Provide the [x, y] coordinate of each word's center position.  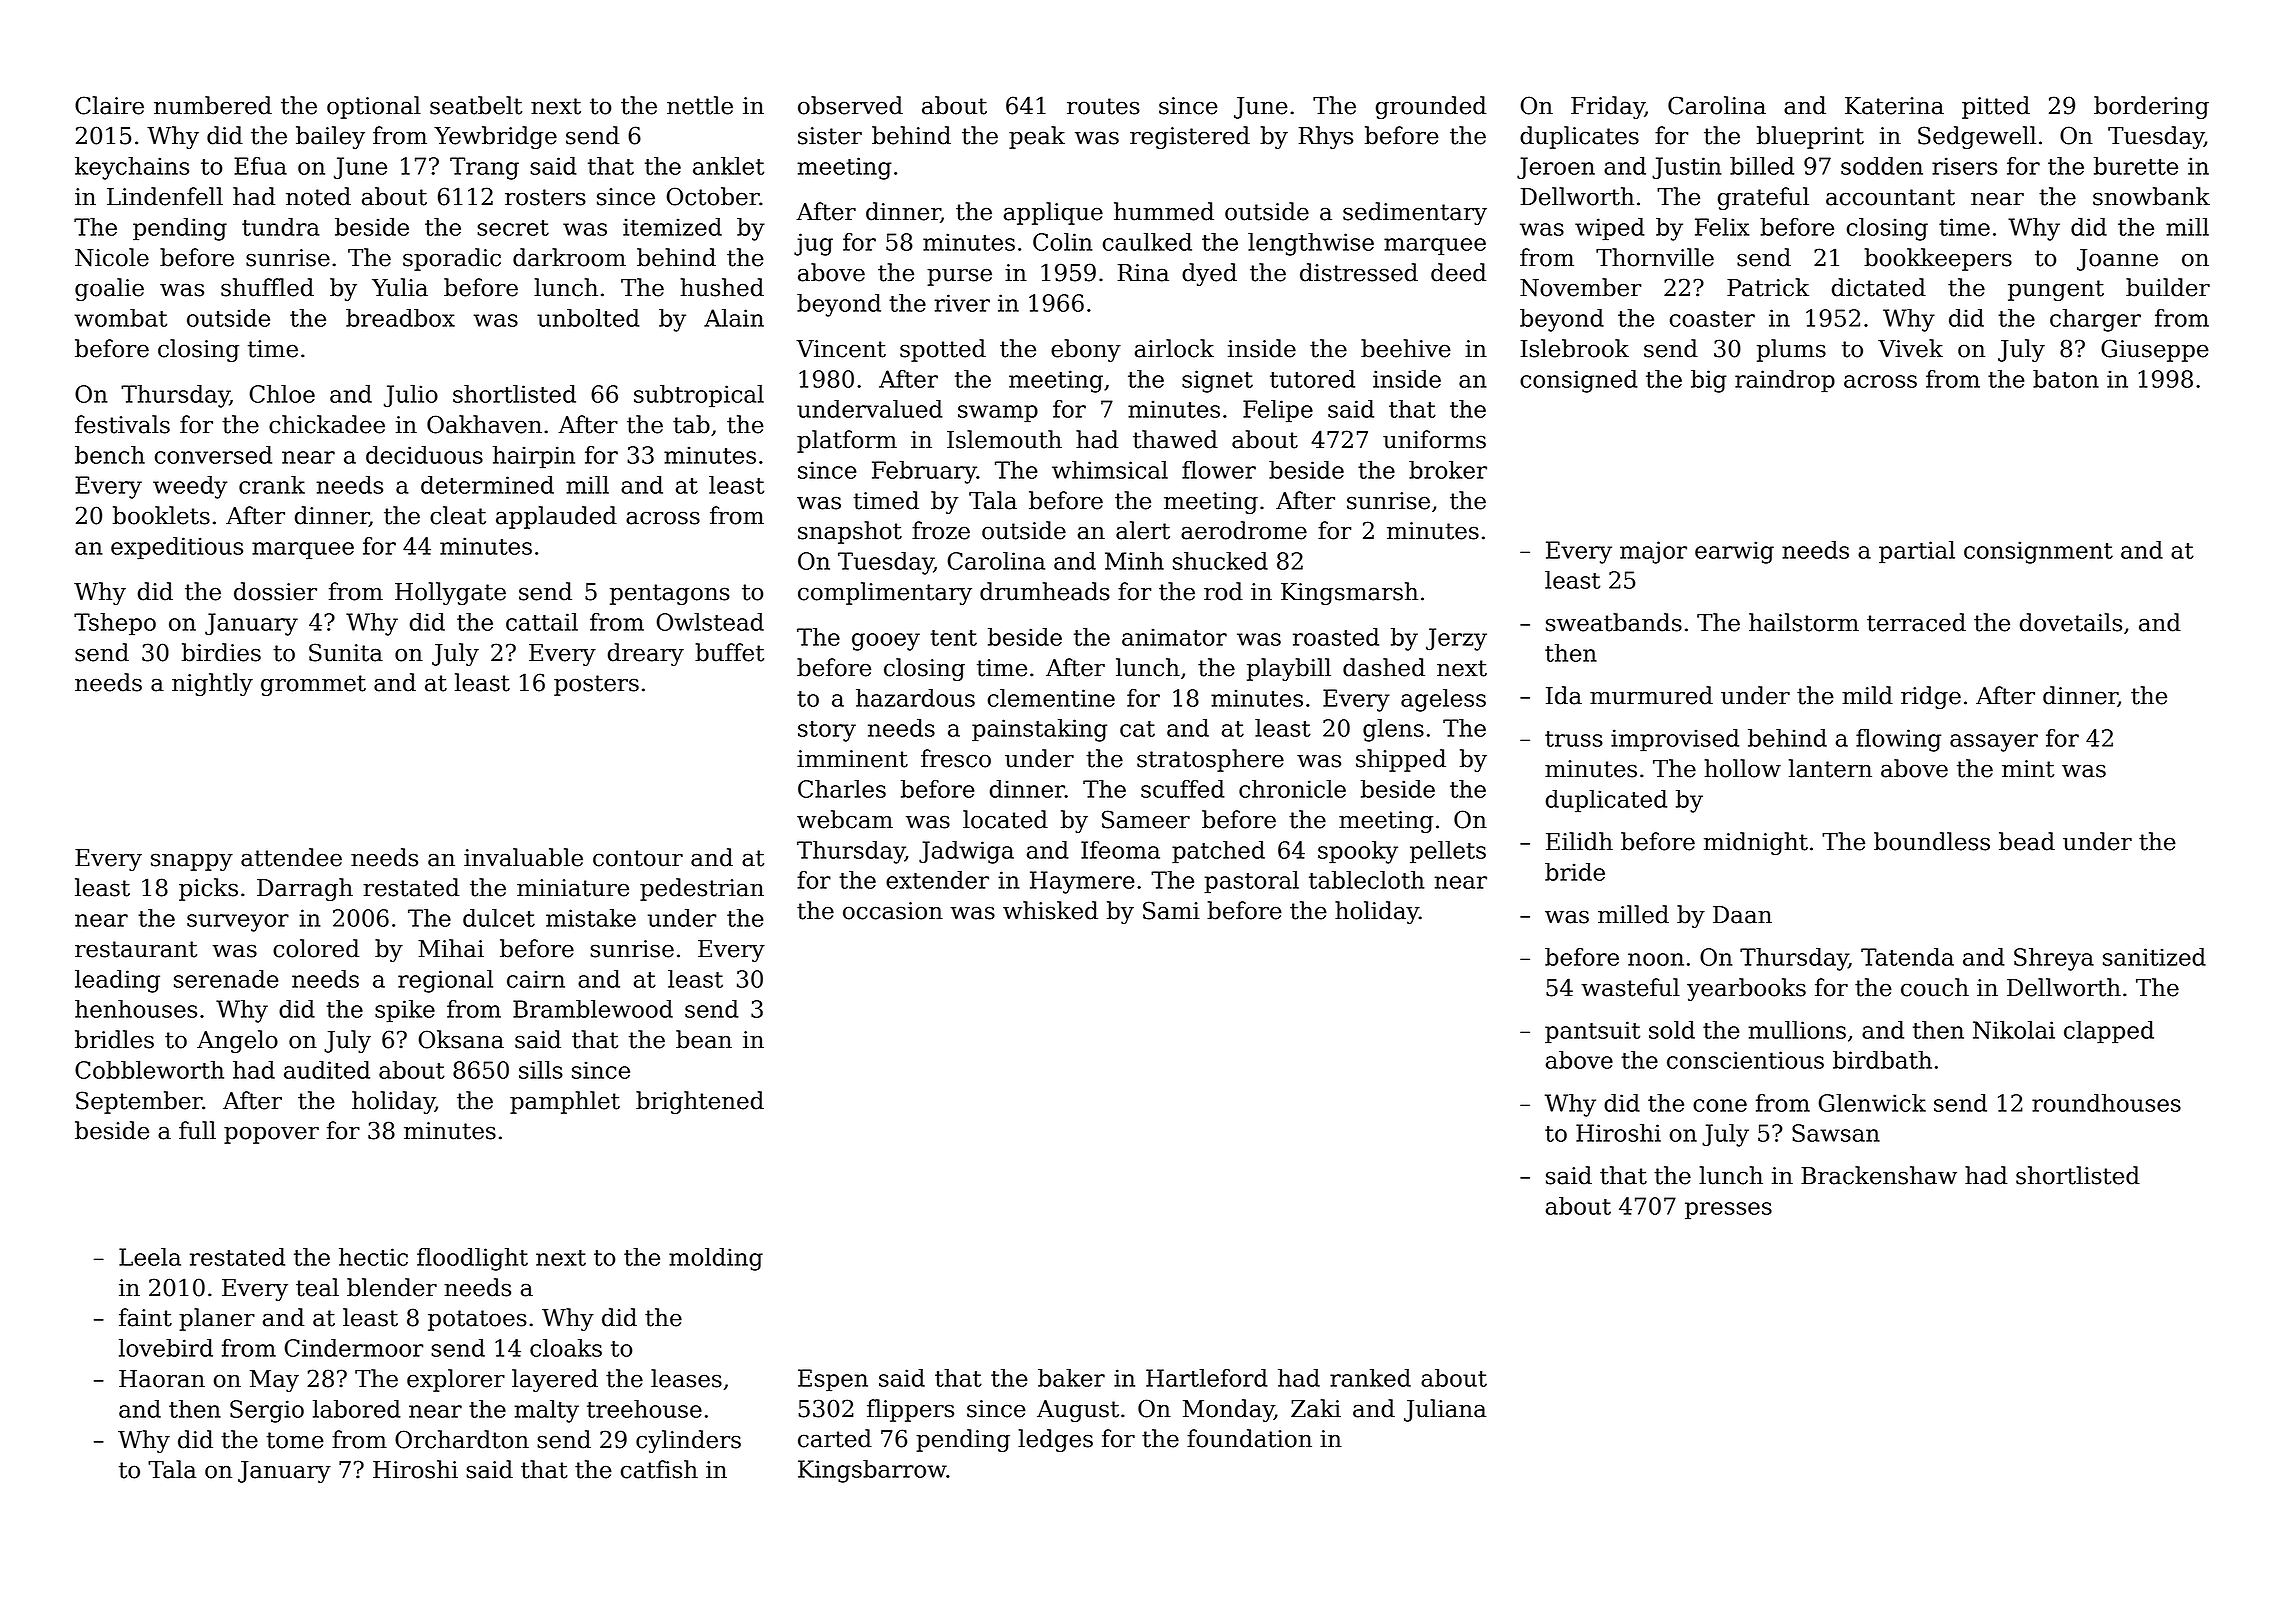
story [827, 731]
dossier [275, 591]
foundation [1249, 1438]
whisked [1050, 910]
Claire [109, 105]
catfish [659, 1469]
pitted [1996, 107]
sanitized [2154, 957]
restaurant [136, 949]
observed [850, 105]
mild [1867, 695]
